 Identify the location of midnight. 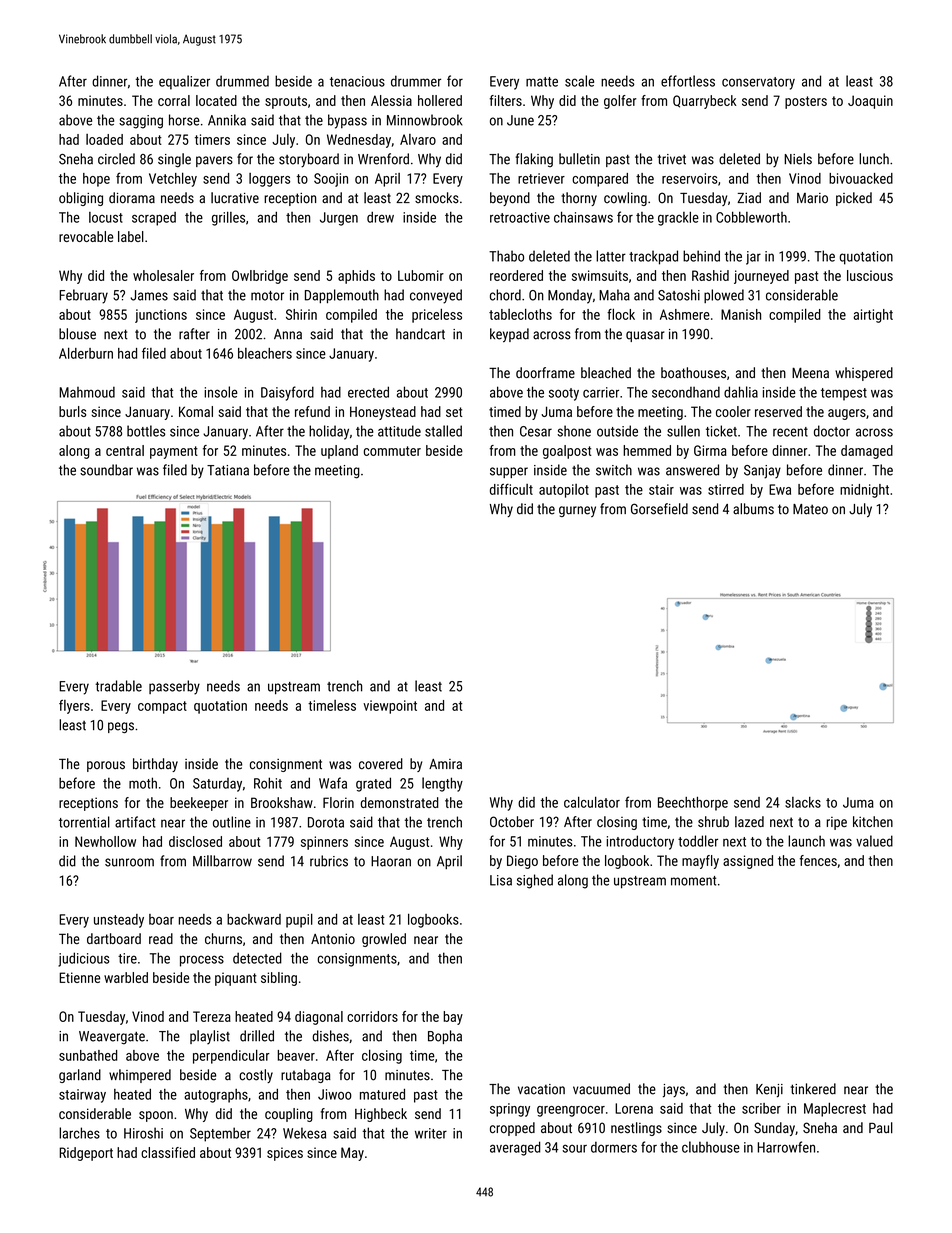
(864, 491).
